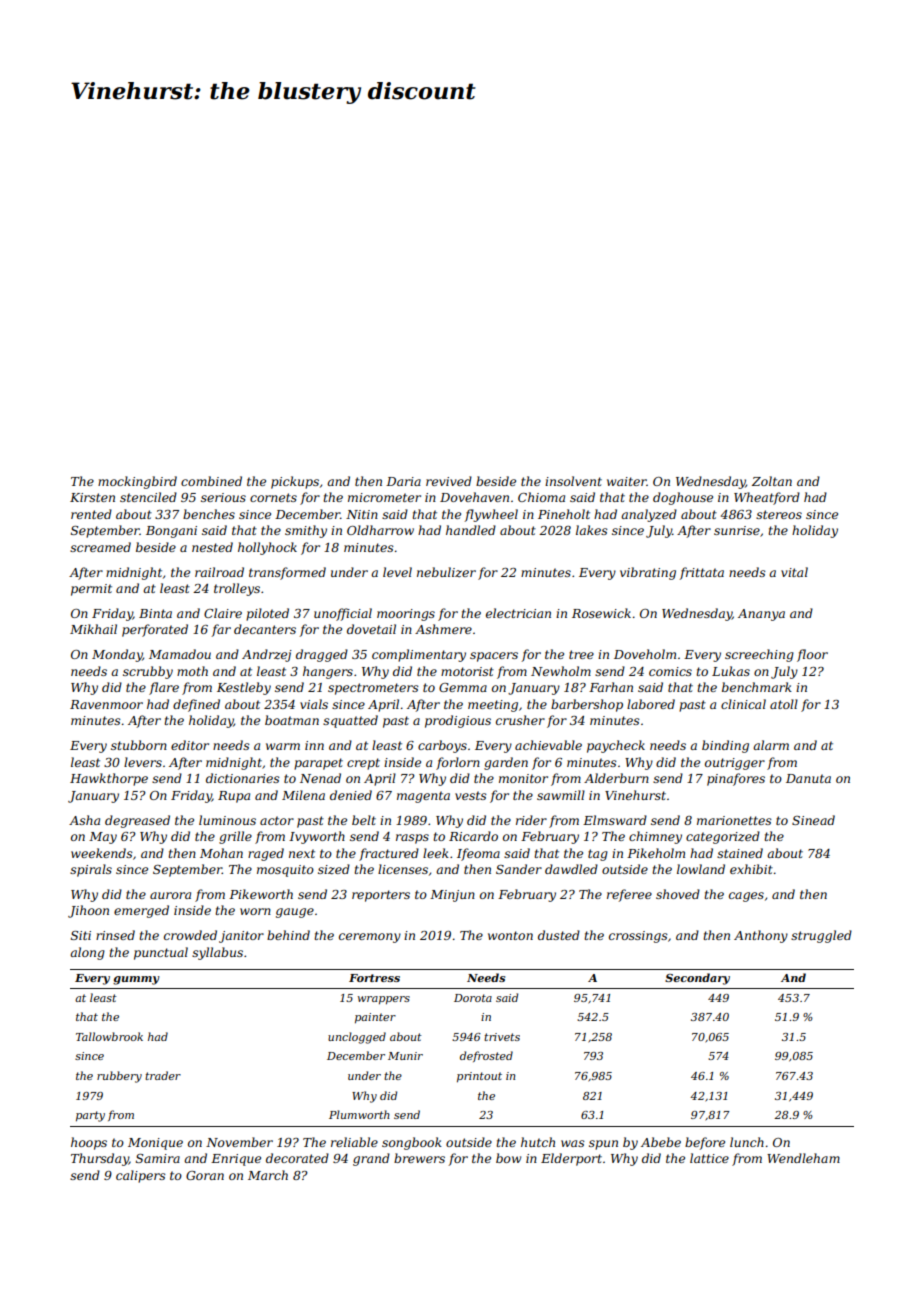  Describe the element at coordinates (374, 978) in the image. I see `Fortress` at that location.
